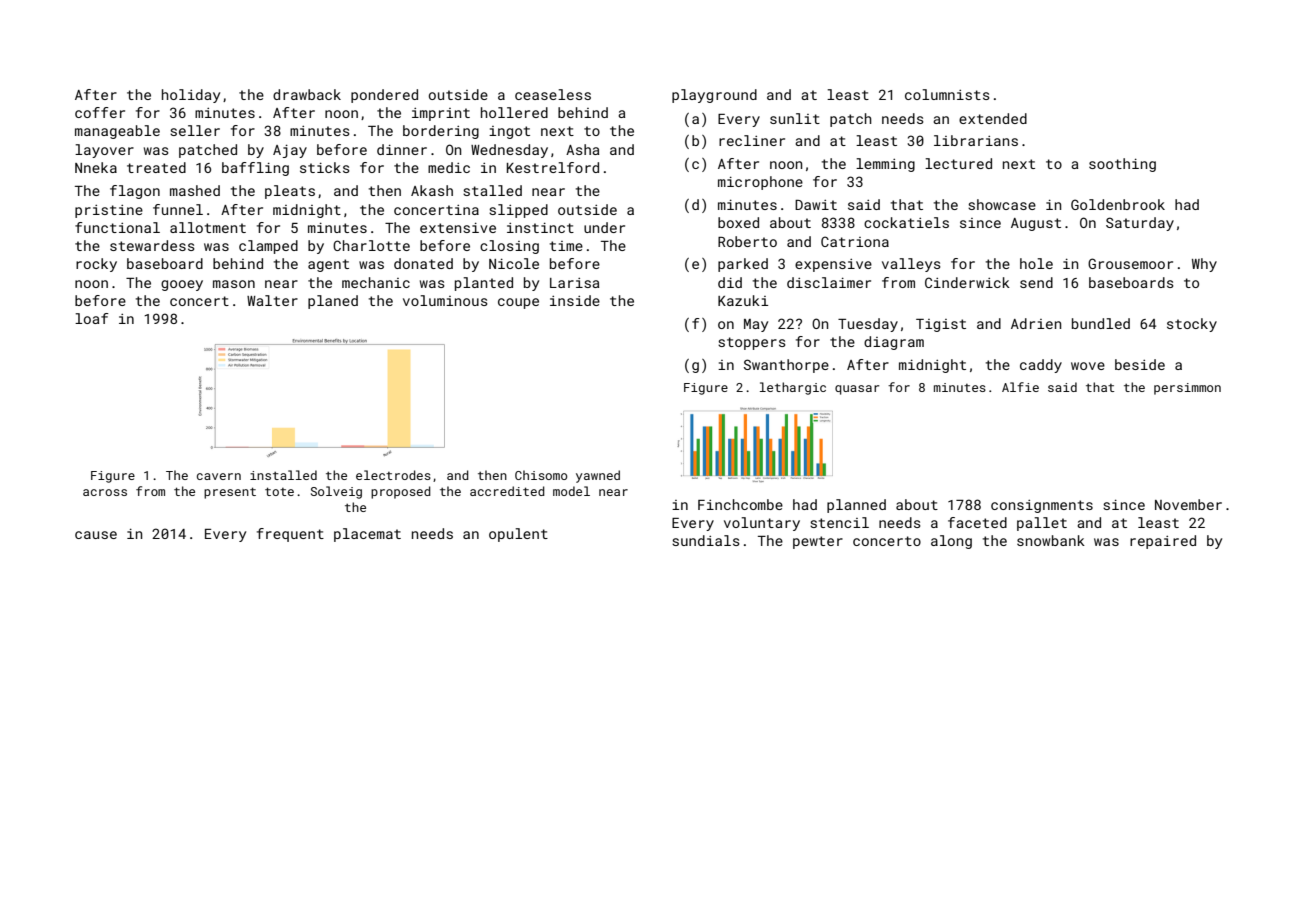  Describe the element at coordinates (290, 535) in the screenshot. I see `frequent` at that location.
